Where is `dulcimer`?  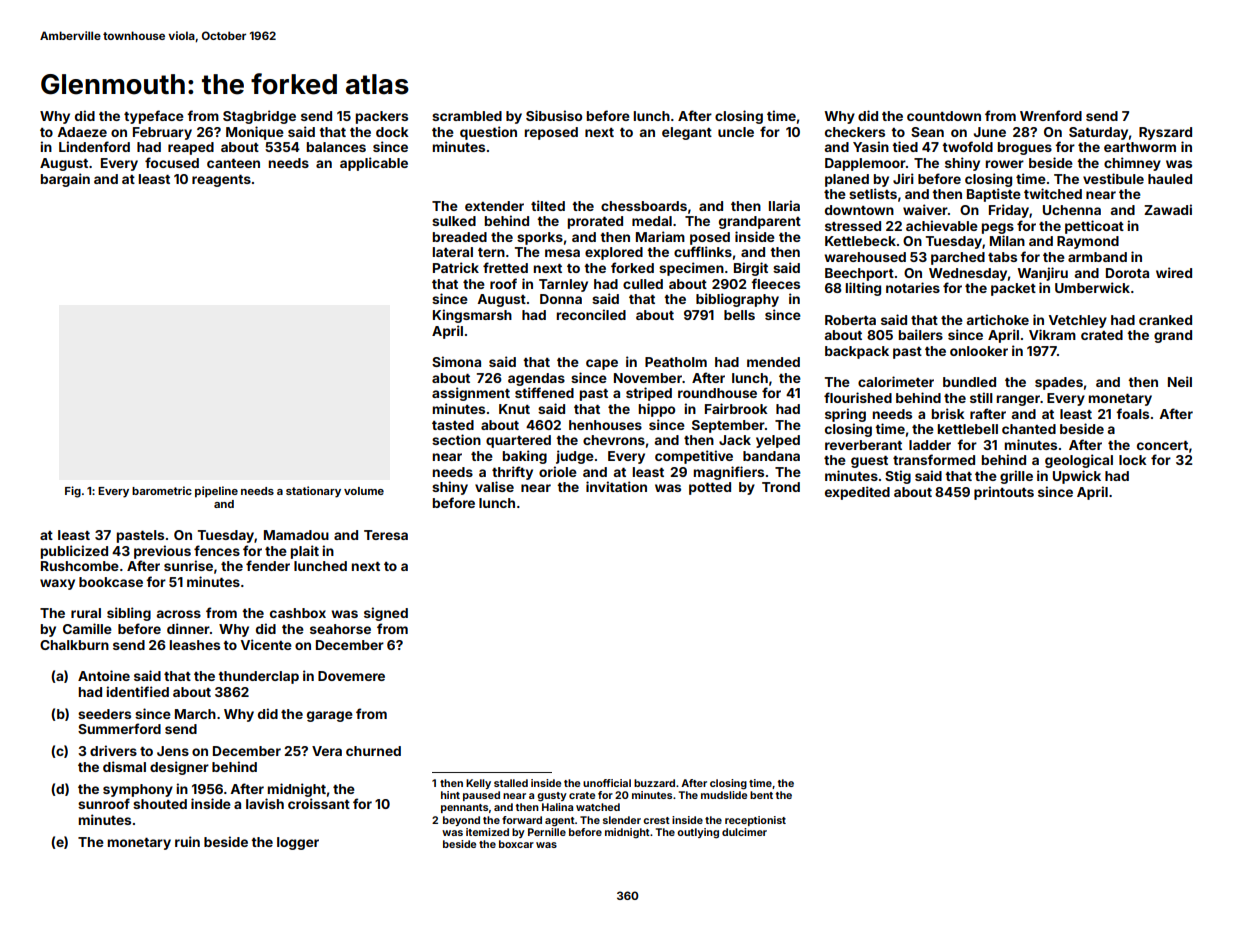
dulcimer is located at coordinates (744, 832).
